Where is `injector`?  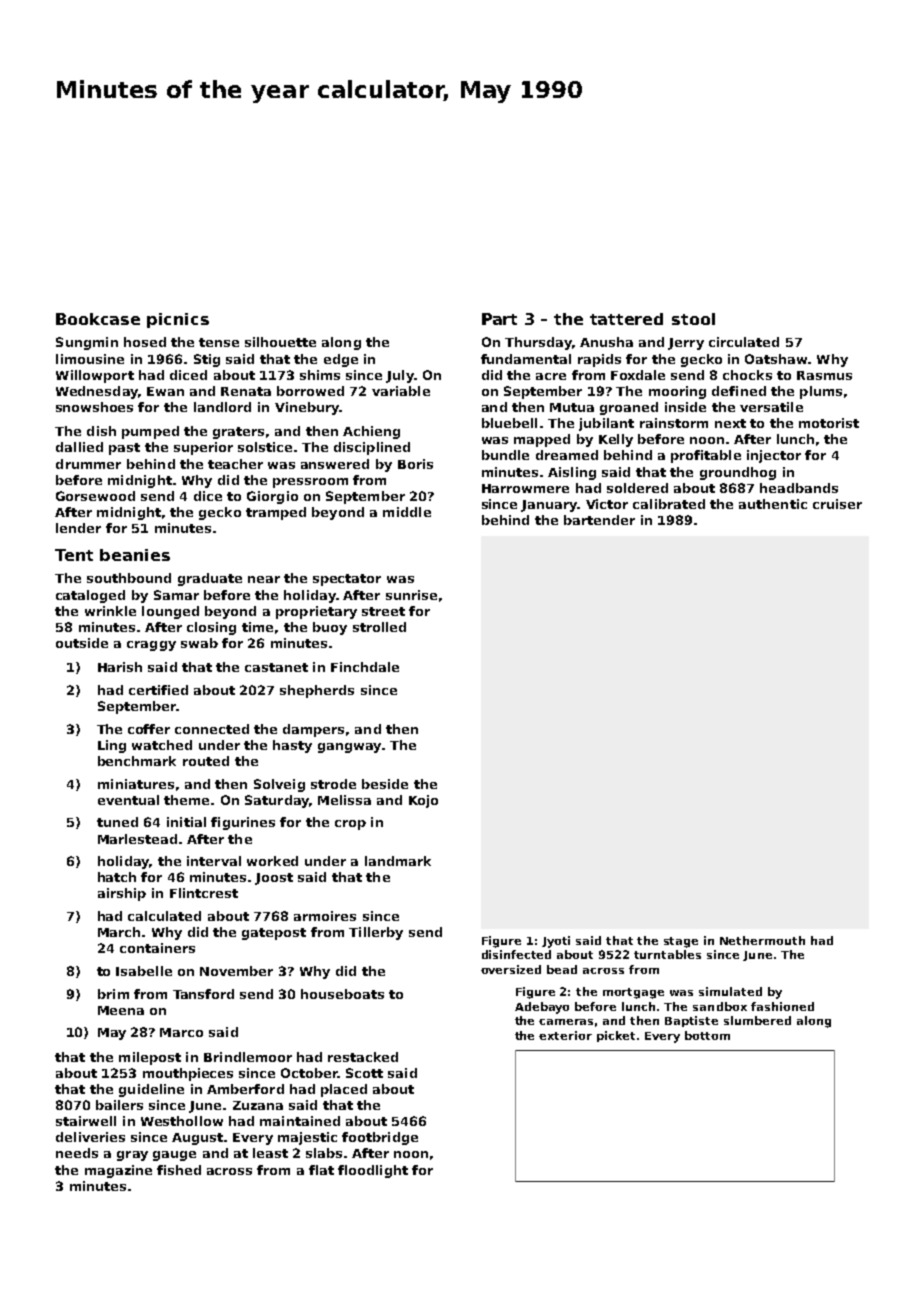 injector is located at coordinates (774, 456).
